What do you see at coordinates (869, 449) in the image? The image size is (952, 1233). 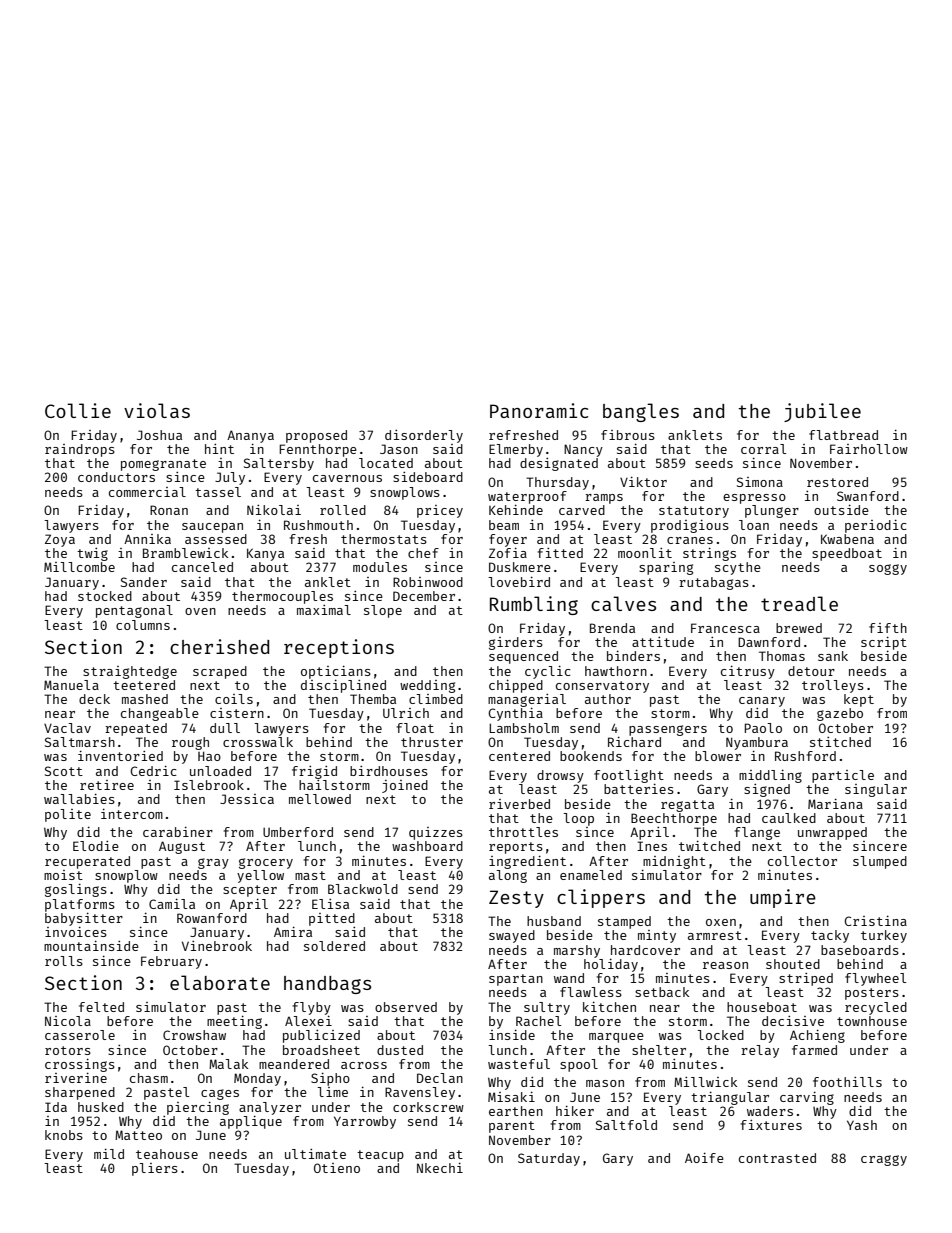 I see `Fairhollow` at bounding box center [869, 449].
